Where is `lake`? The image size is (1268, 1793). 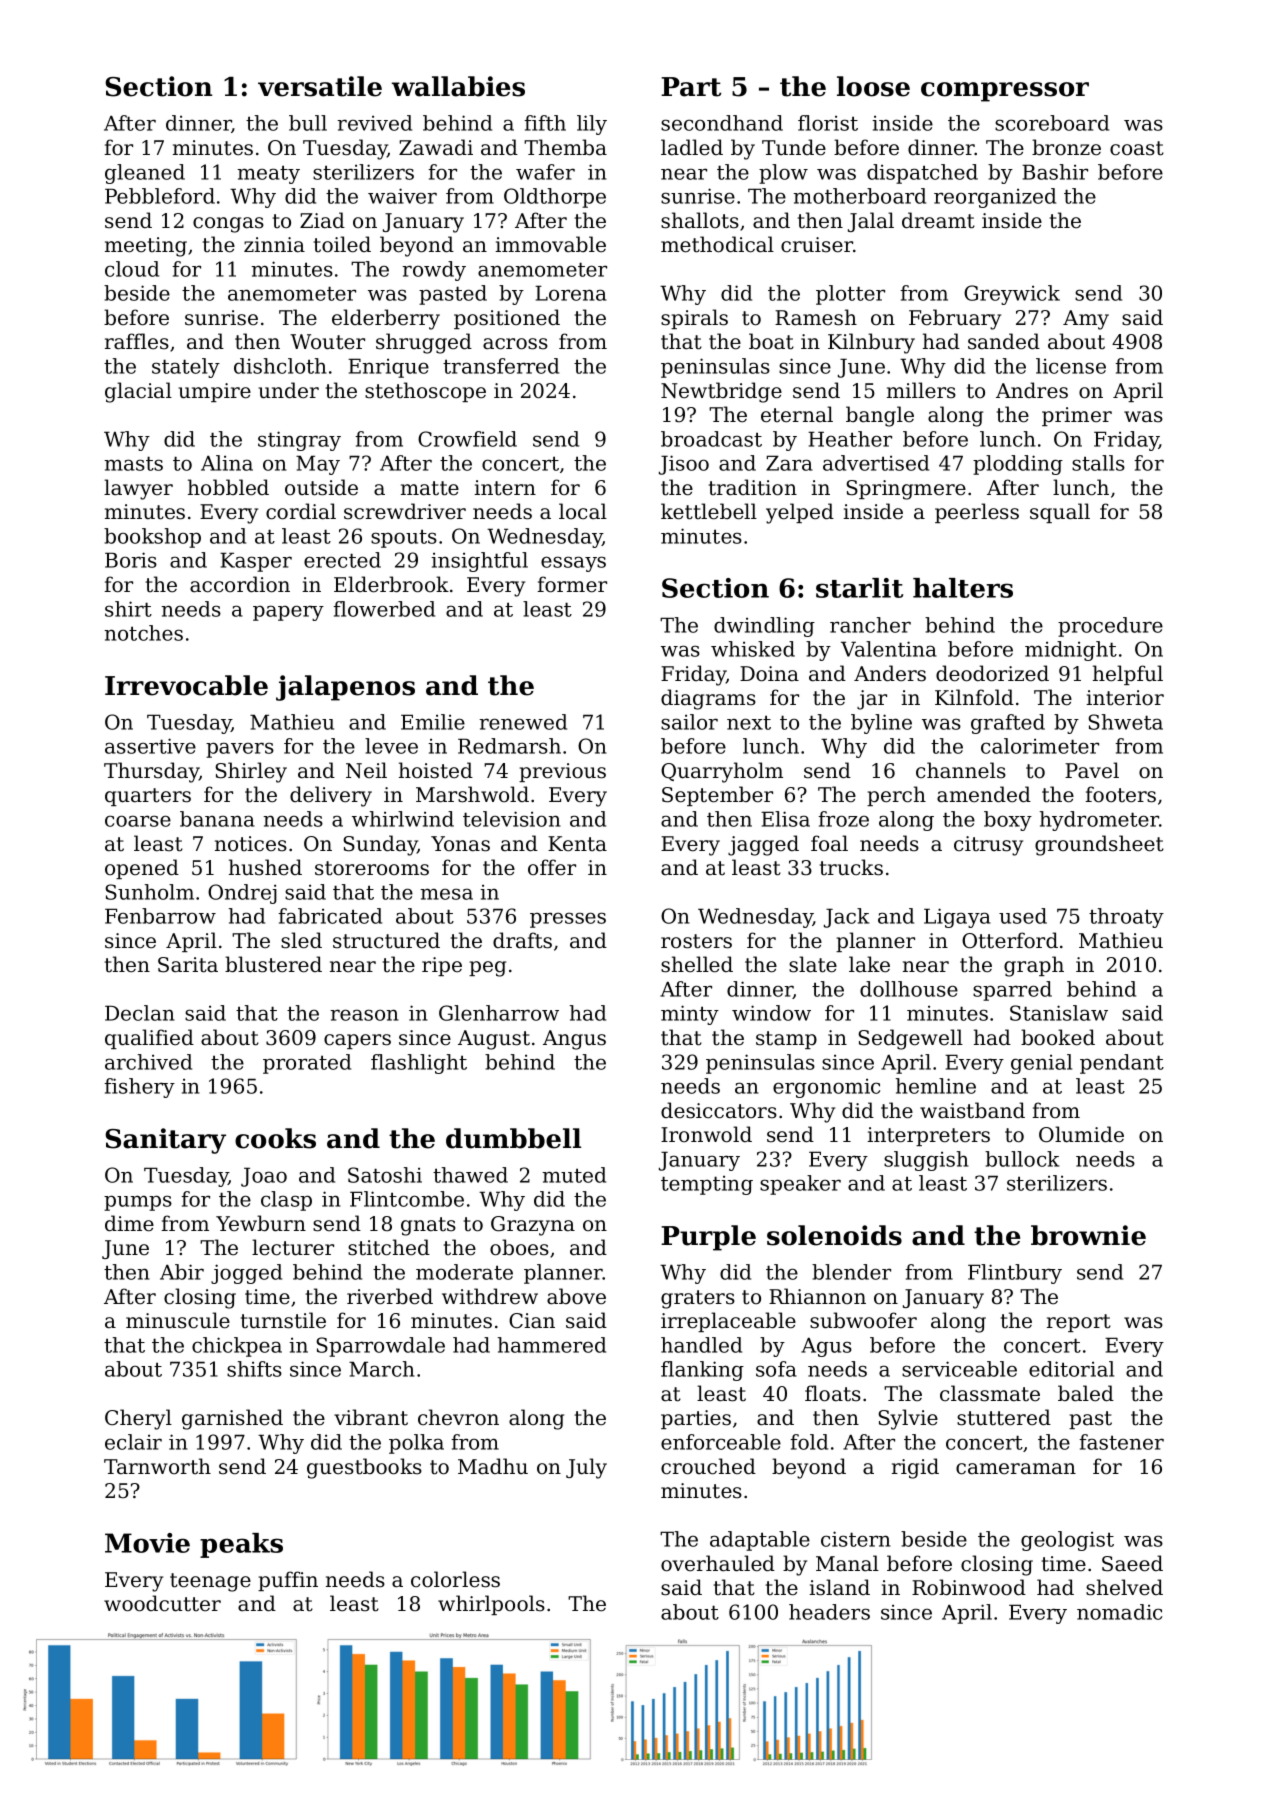 lake is located at coordinates (869, 964).
